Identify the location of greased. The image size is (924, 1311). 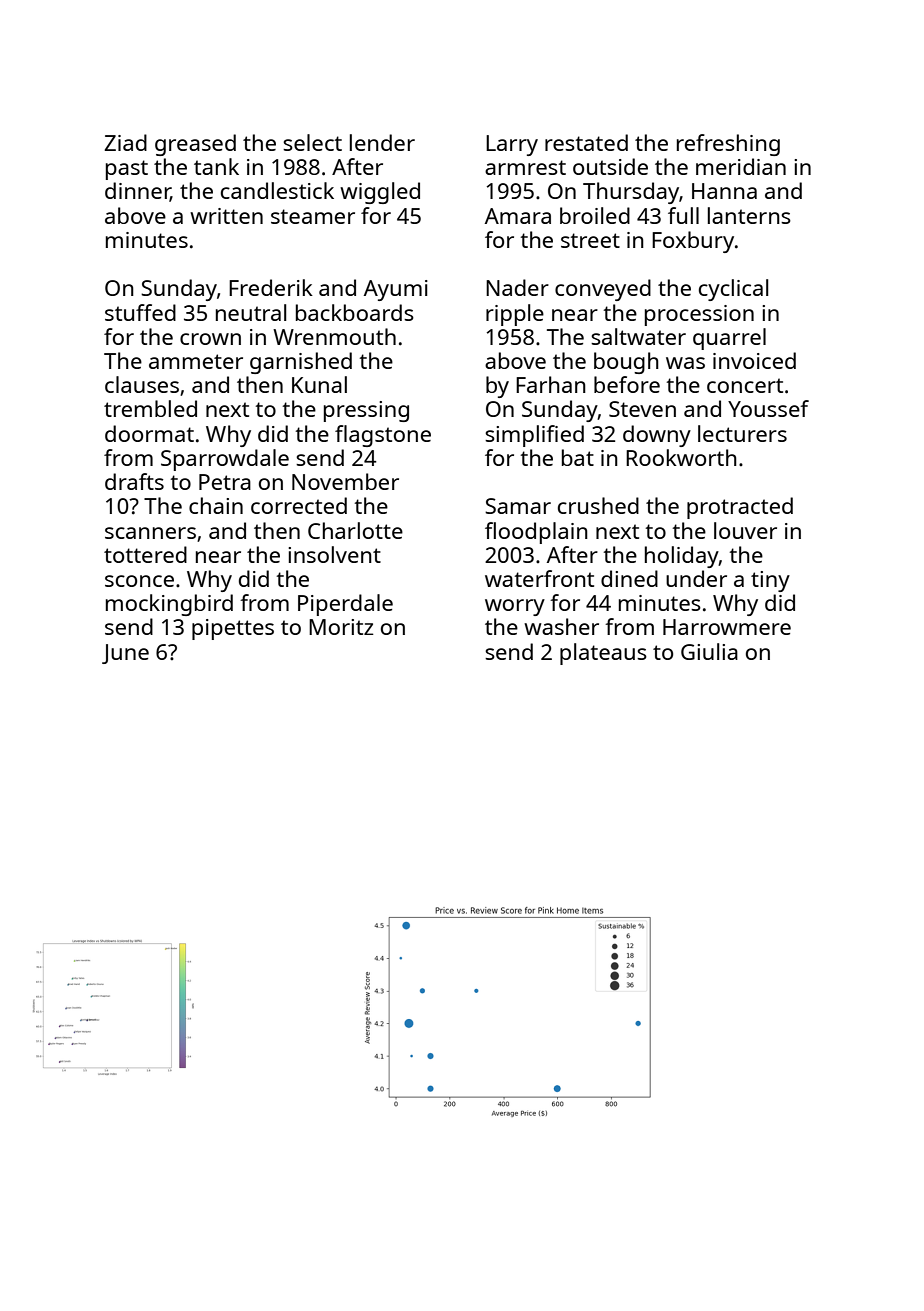
(195, 145).
